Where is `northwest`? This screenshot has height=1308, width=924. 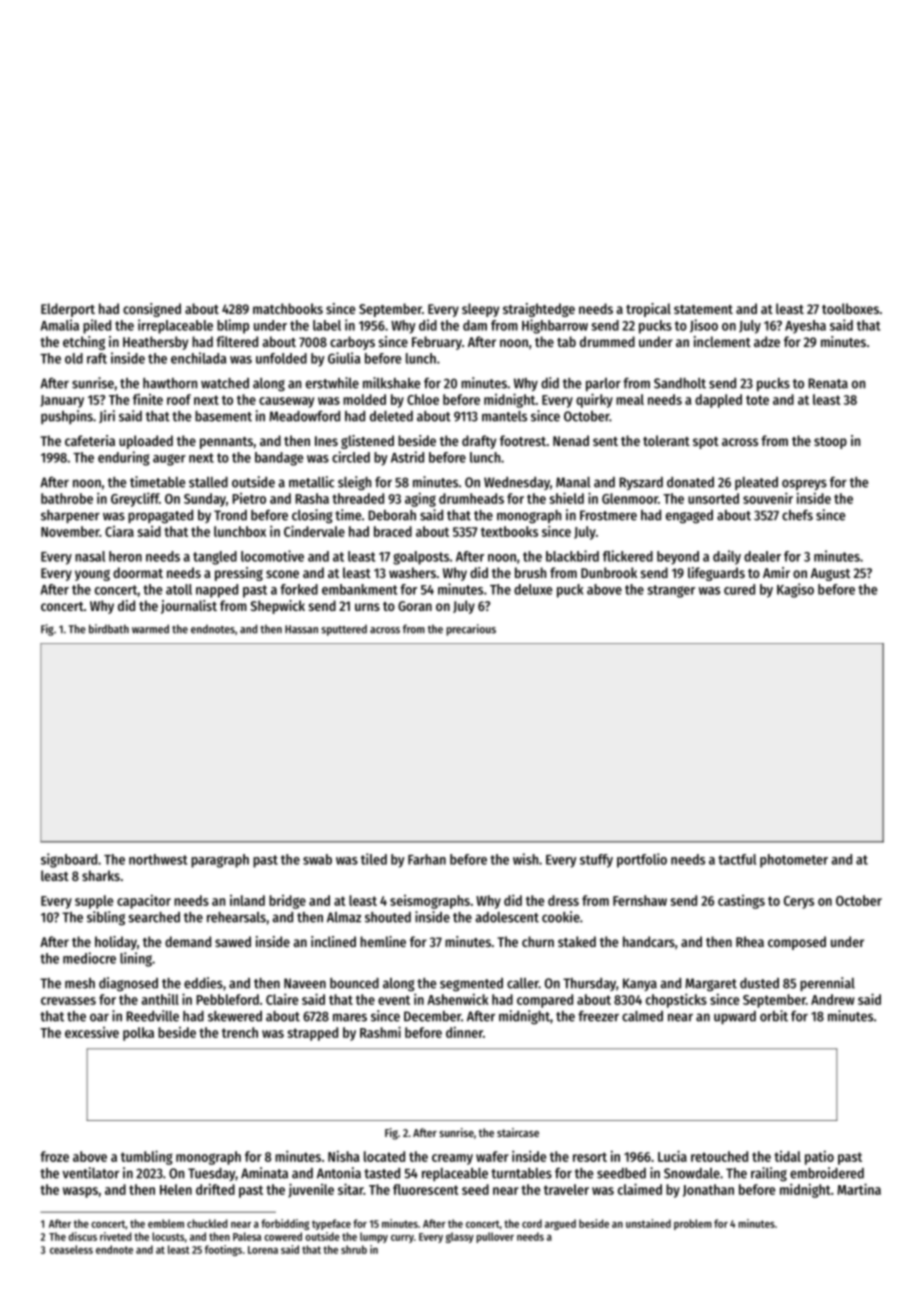 northwest is located at coordinates (158, 859).
